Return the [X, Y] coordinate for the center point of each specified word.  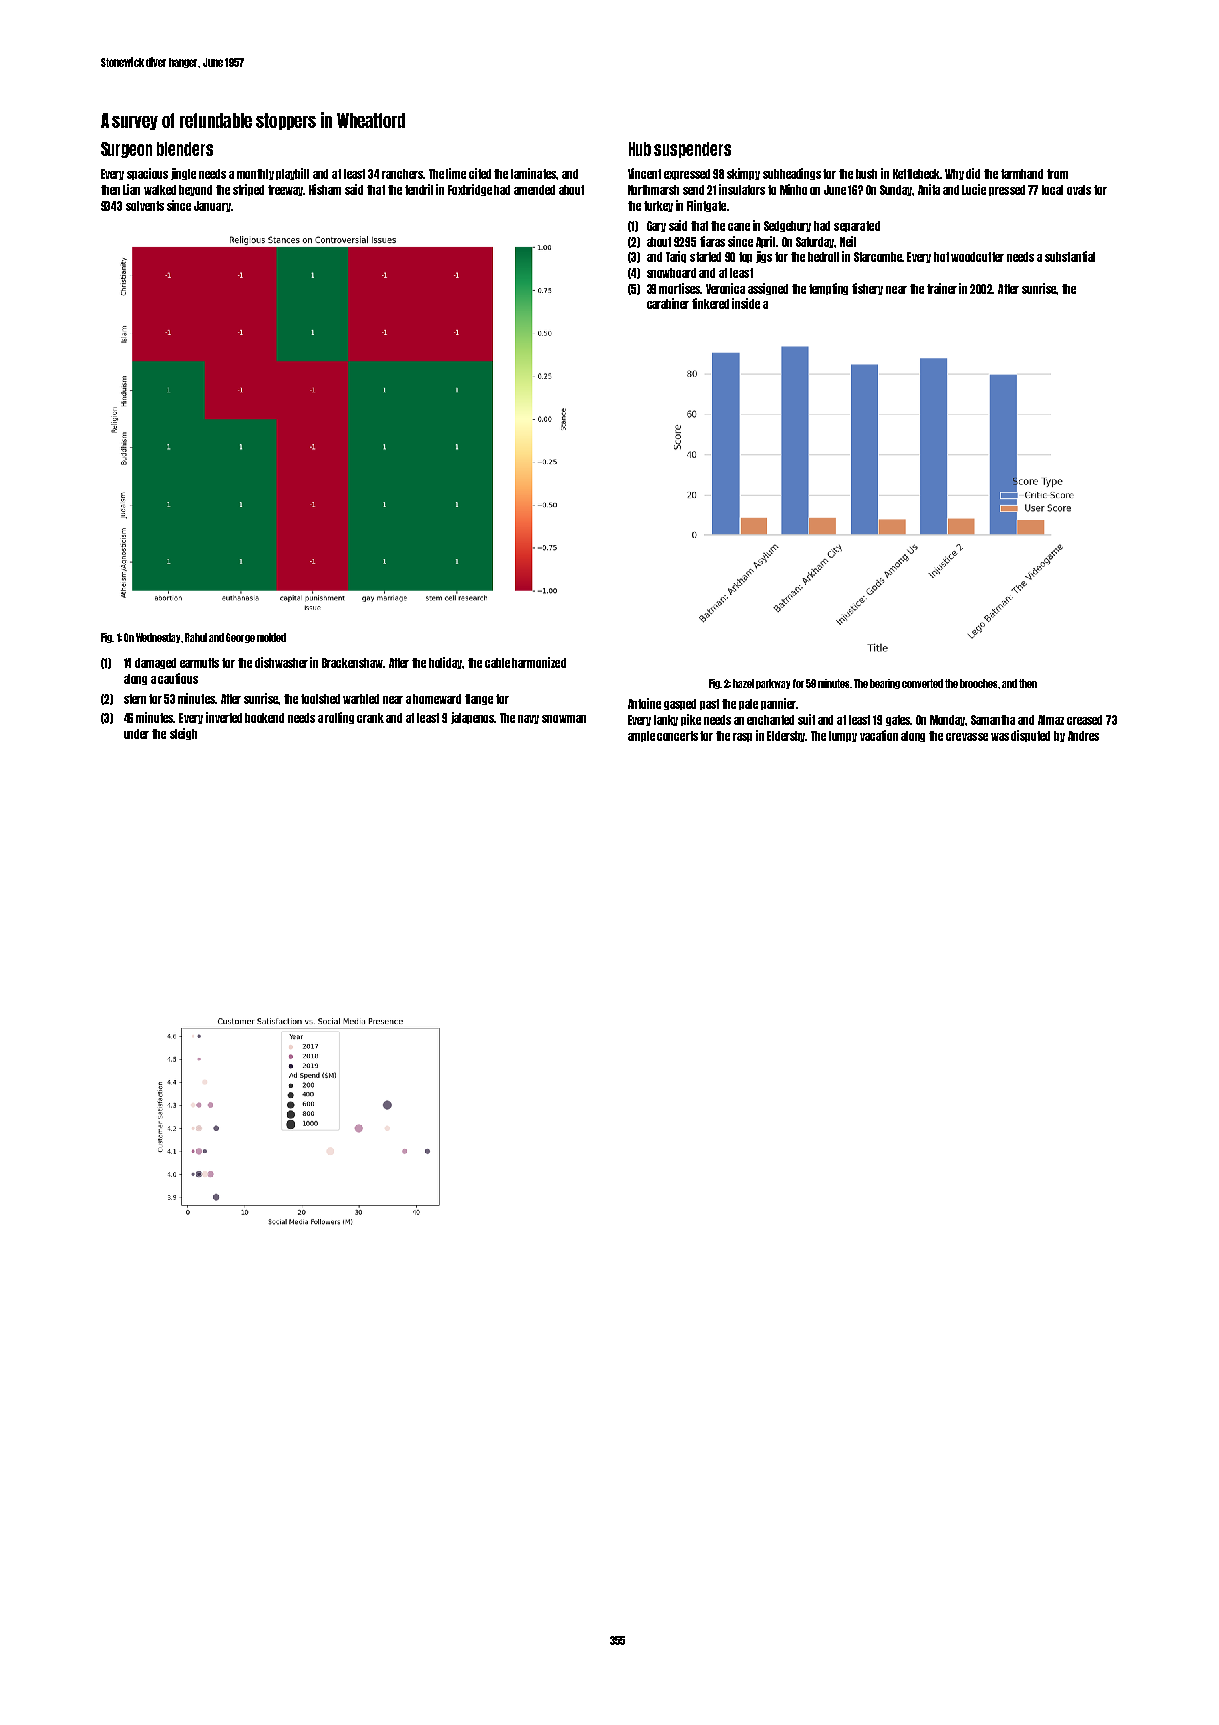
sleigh [183, 734]
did [973, 173]
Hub [640, 149]
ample [641, 736]
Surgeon [126, 150]
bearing [885, 684]
